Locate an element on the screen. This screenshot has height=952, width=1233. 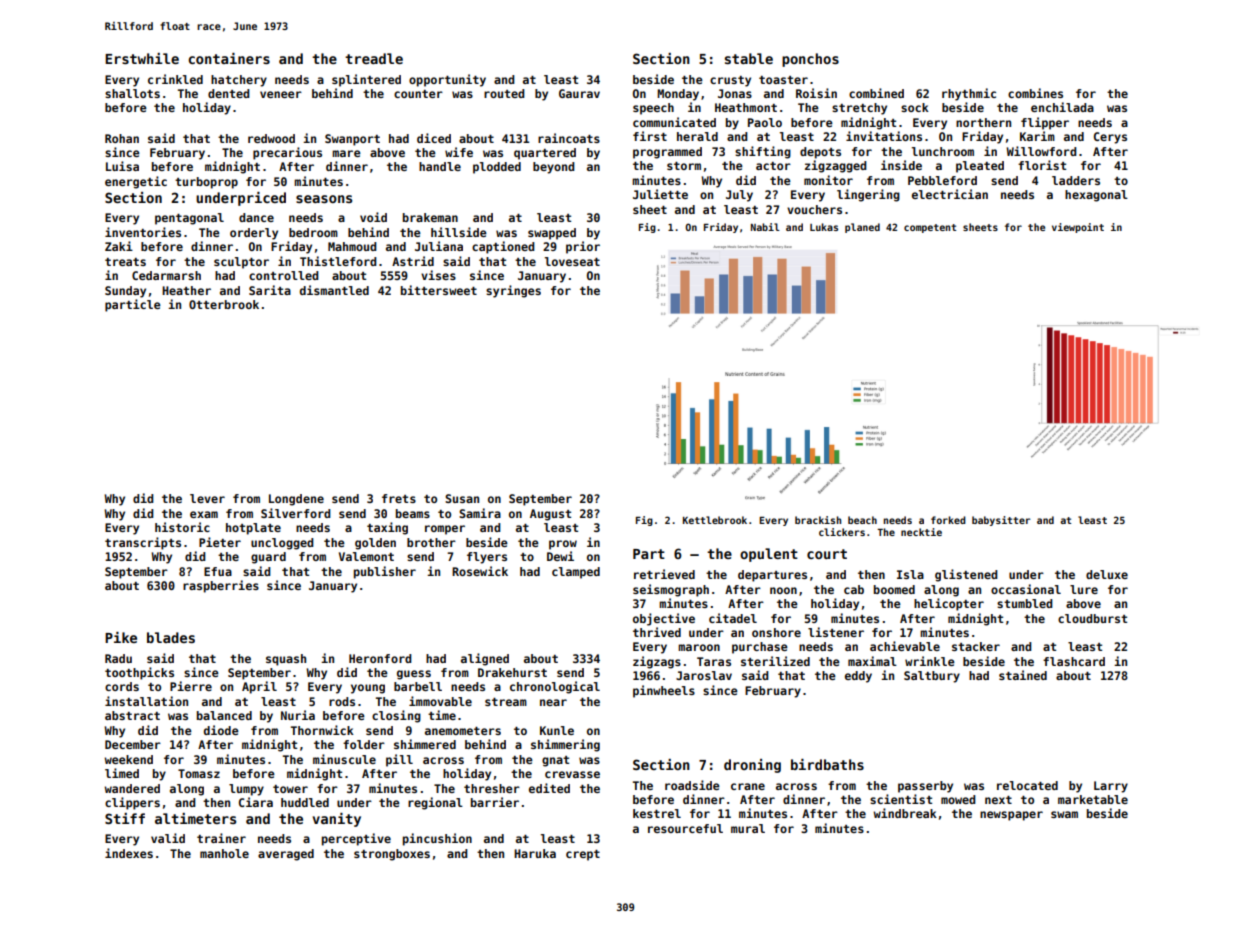
brackish is located at coordinates (818, 520).
